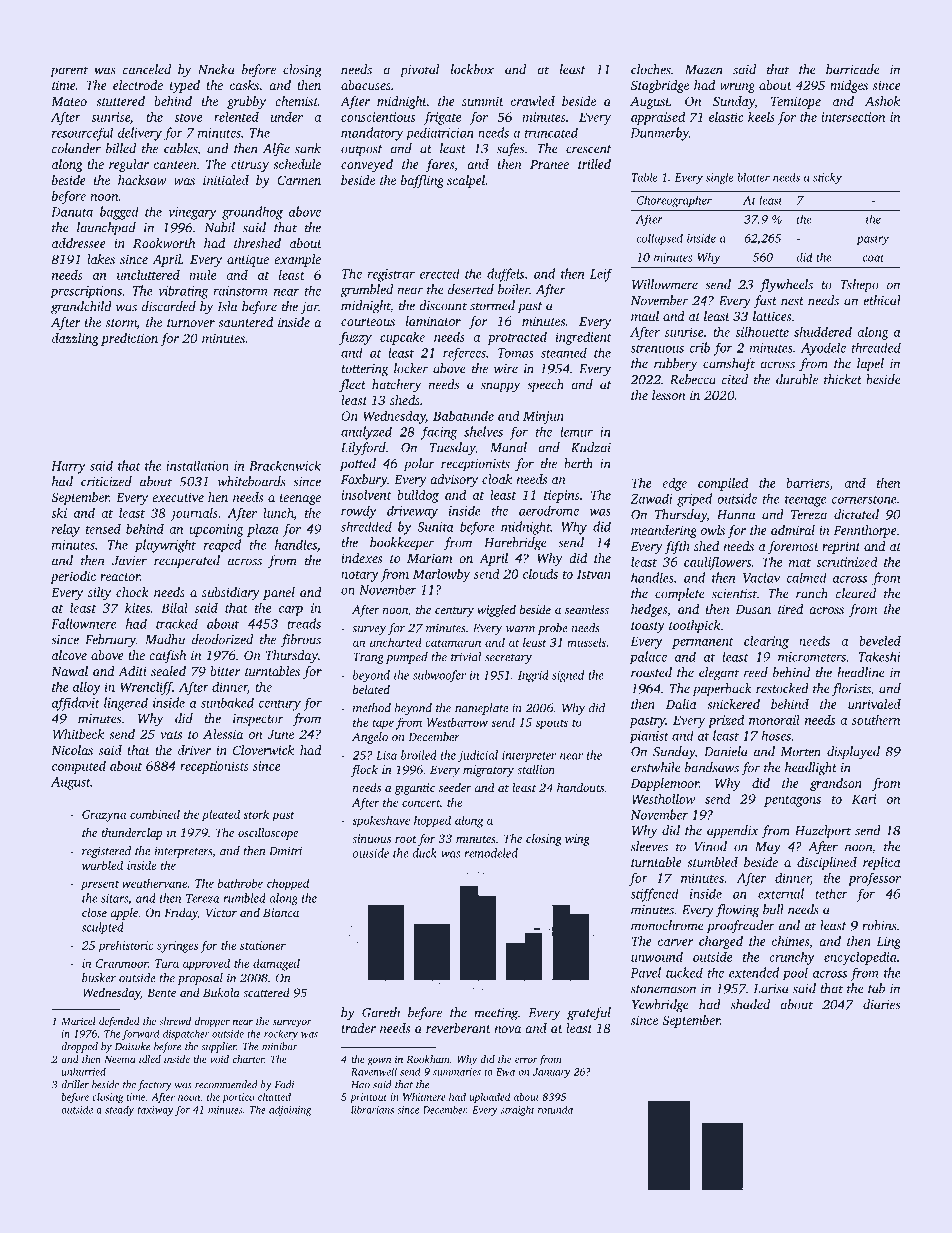 This page has width=952, height=1233. Describe the element at coordinates (119, 1110) in the page. I see `steady` at that location.
